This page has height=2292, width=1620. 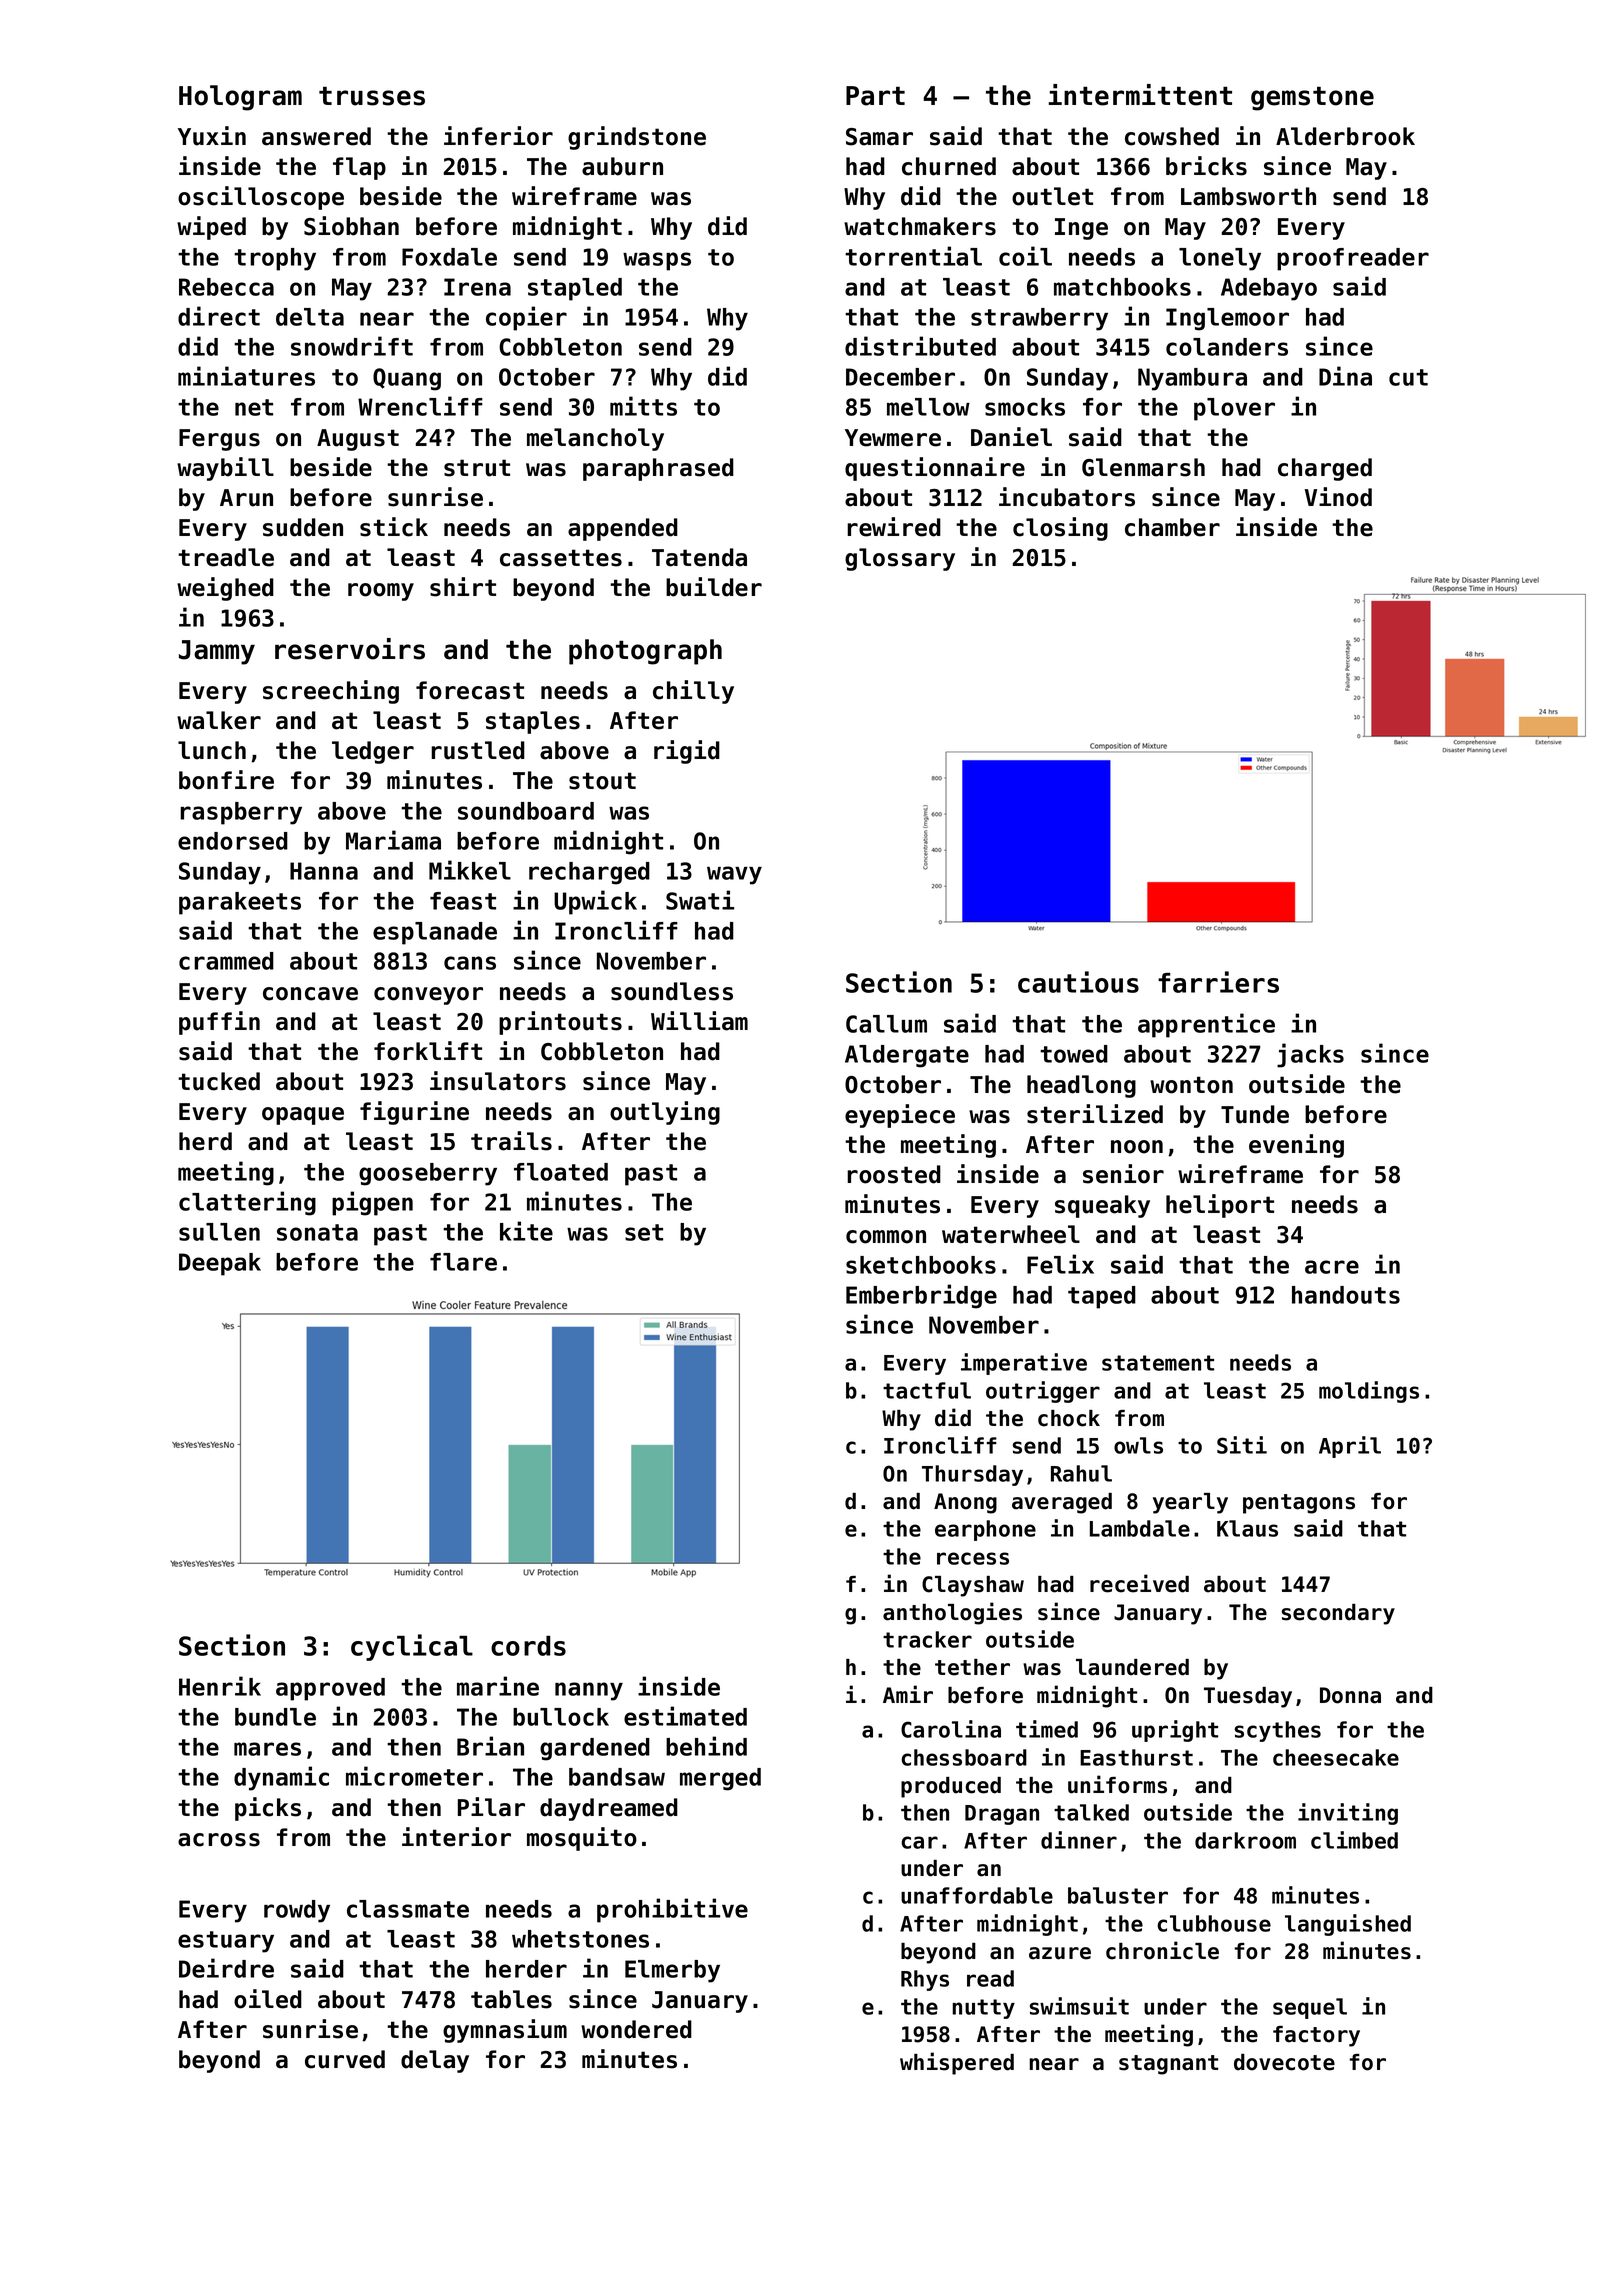 What do you see at coordinates (965, 1503) in the page?
I see `Anong` at bounding box center [965, 1503].
